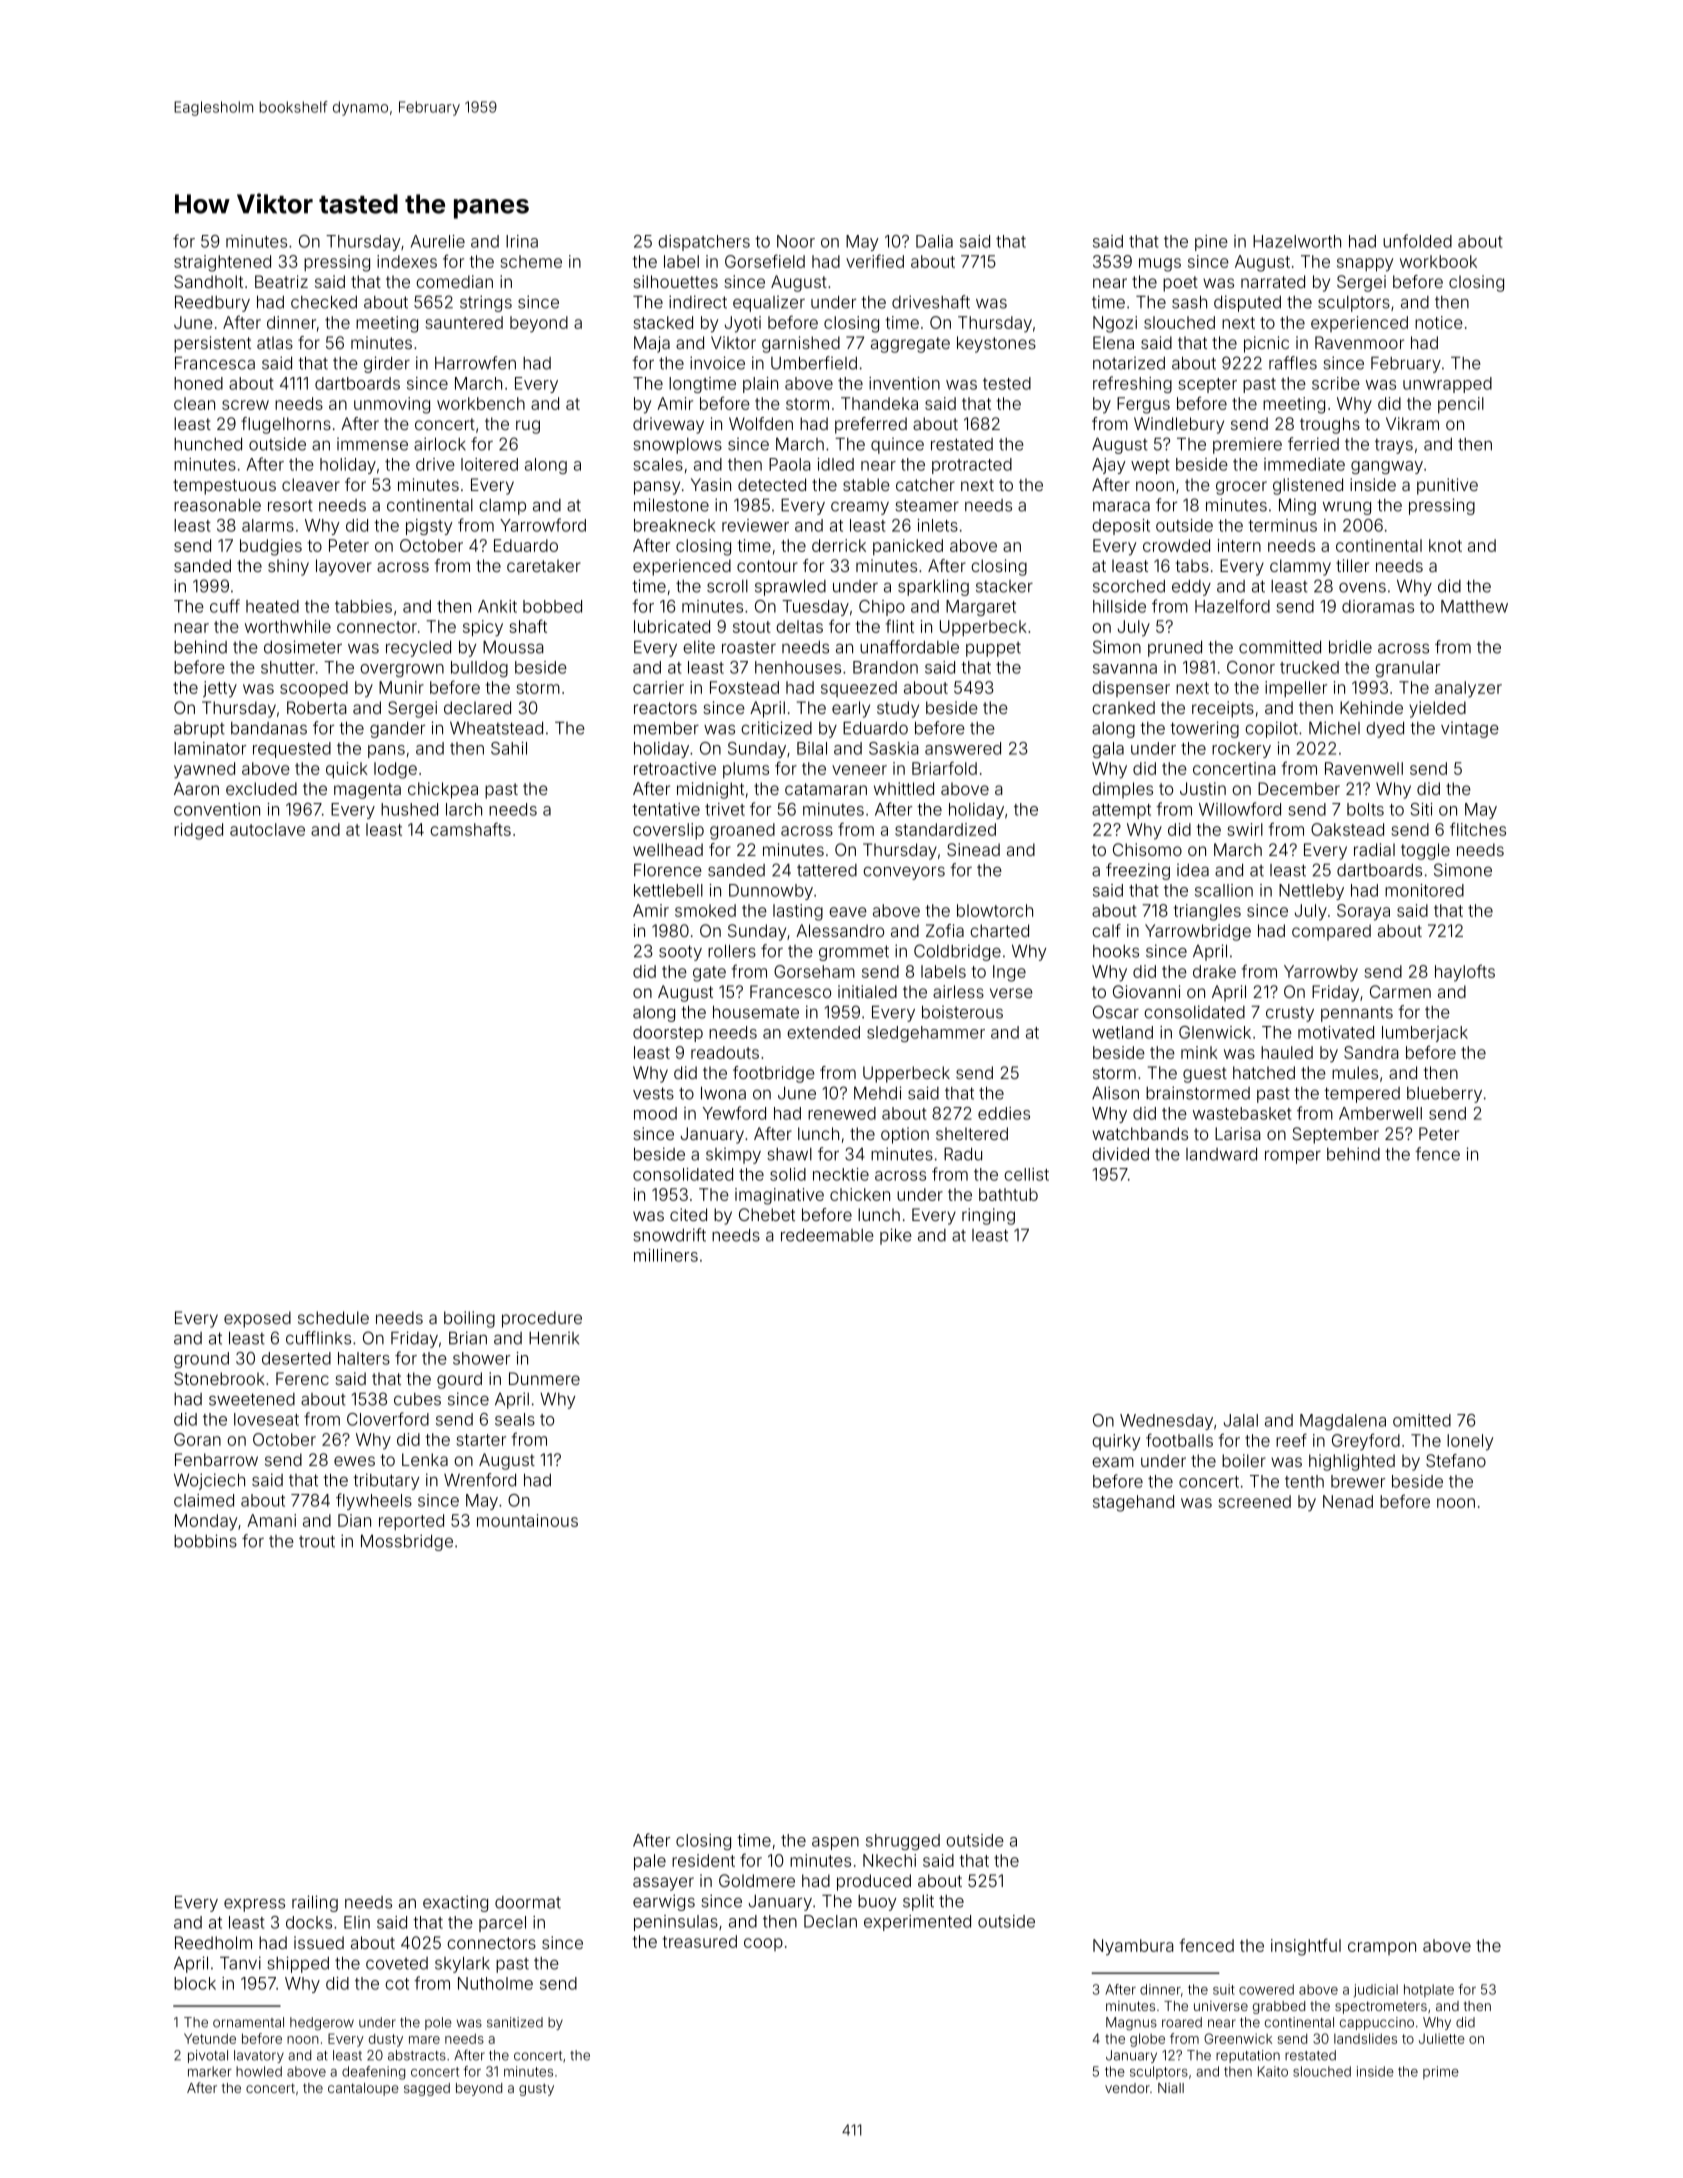 This screenshot has height=2178, width=1683. I want to click on idled, so click(836, 464).
